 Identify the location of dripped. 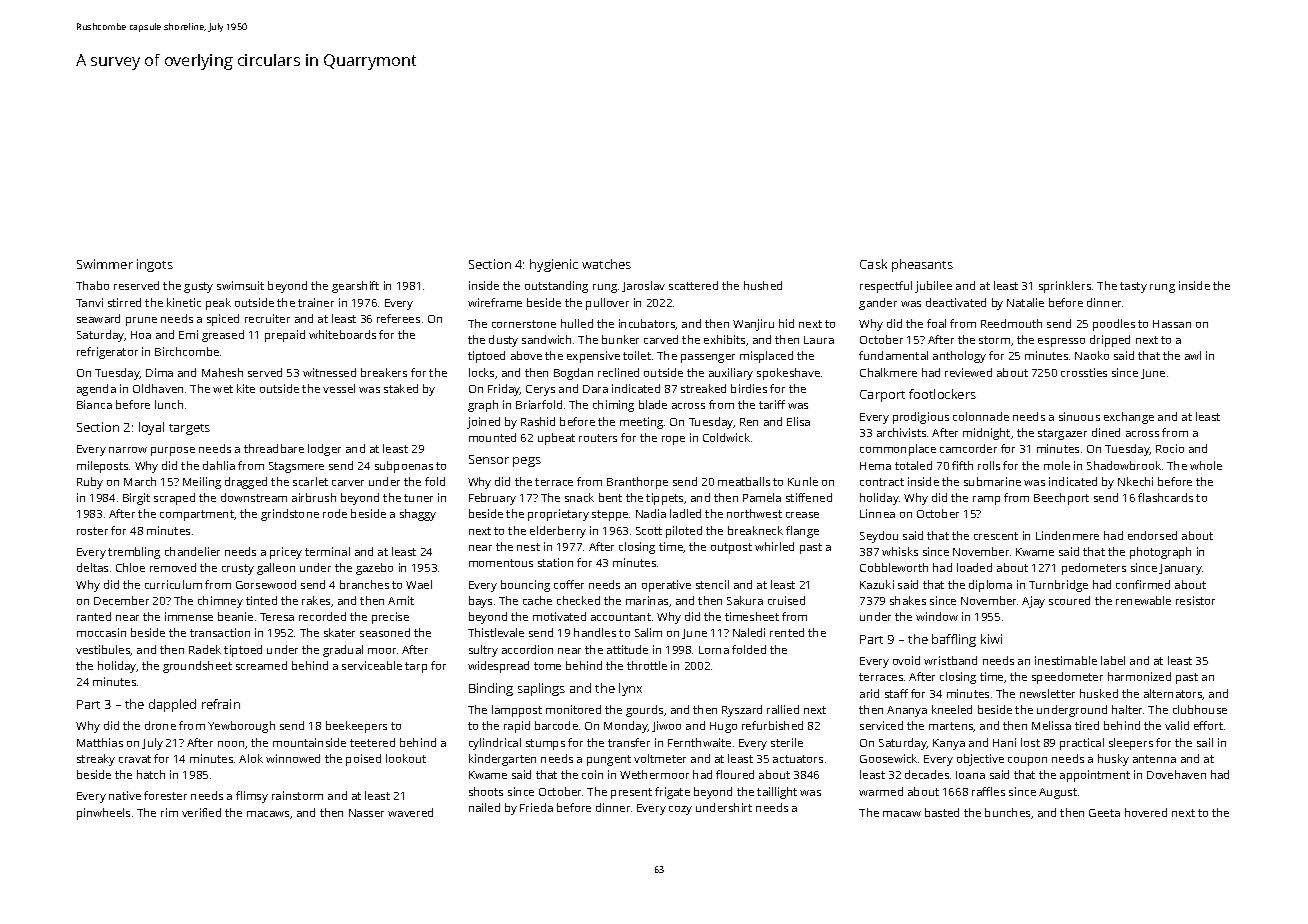
(1110, 341).
